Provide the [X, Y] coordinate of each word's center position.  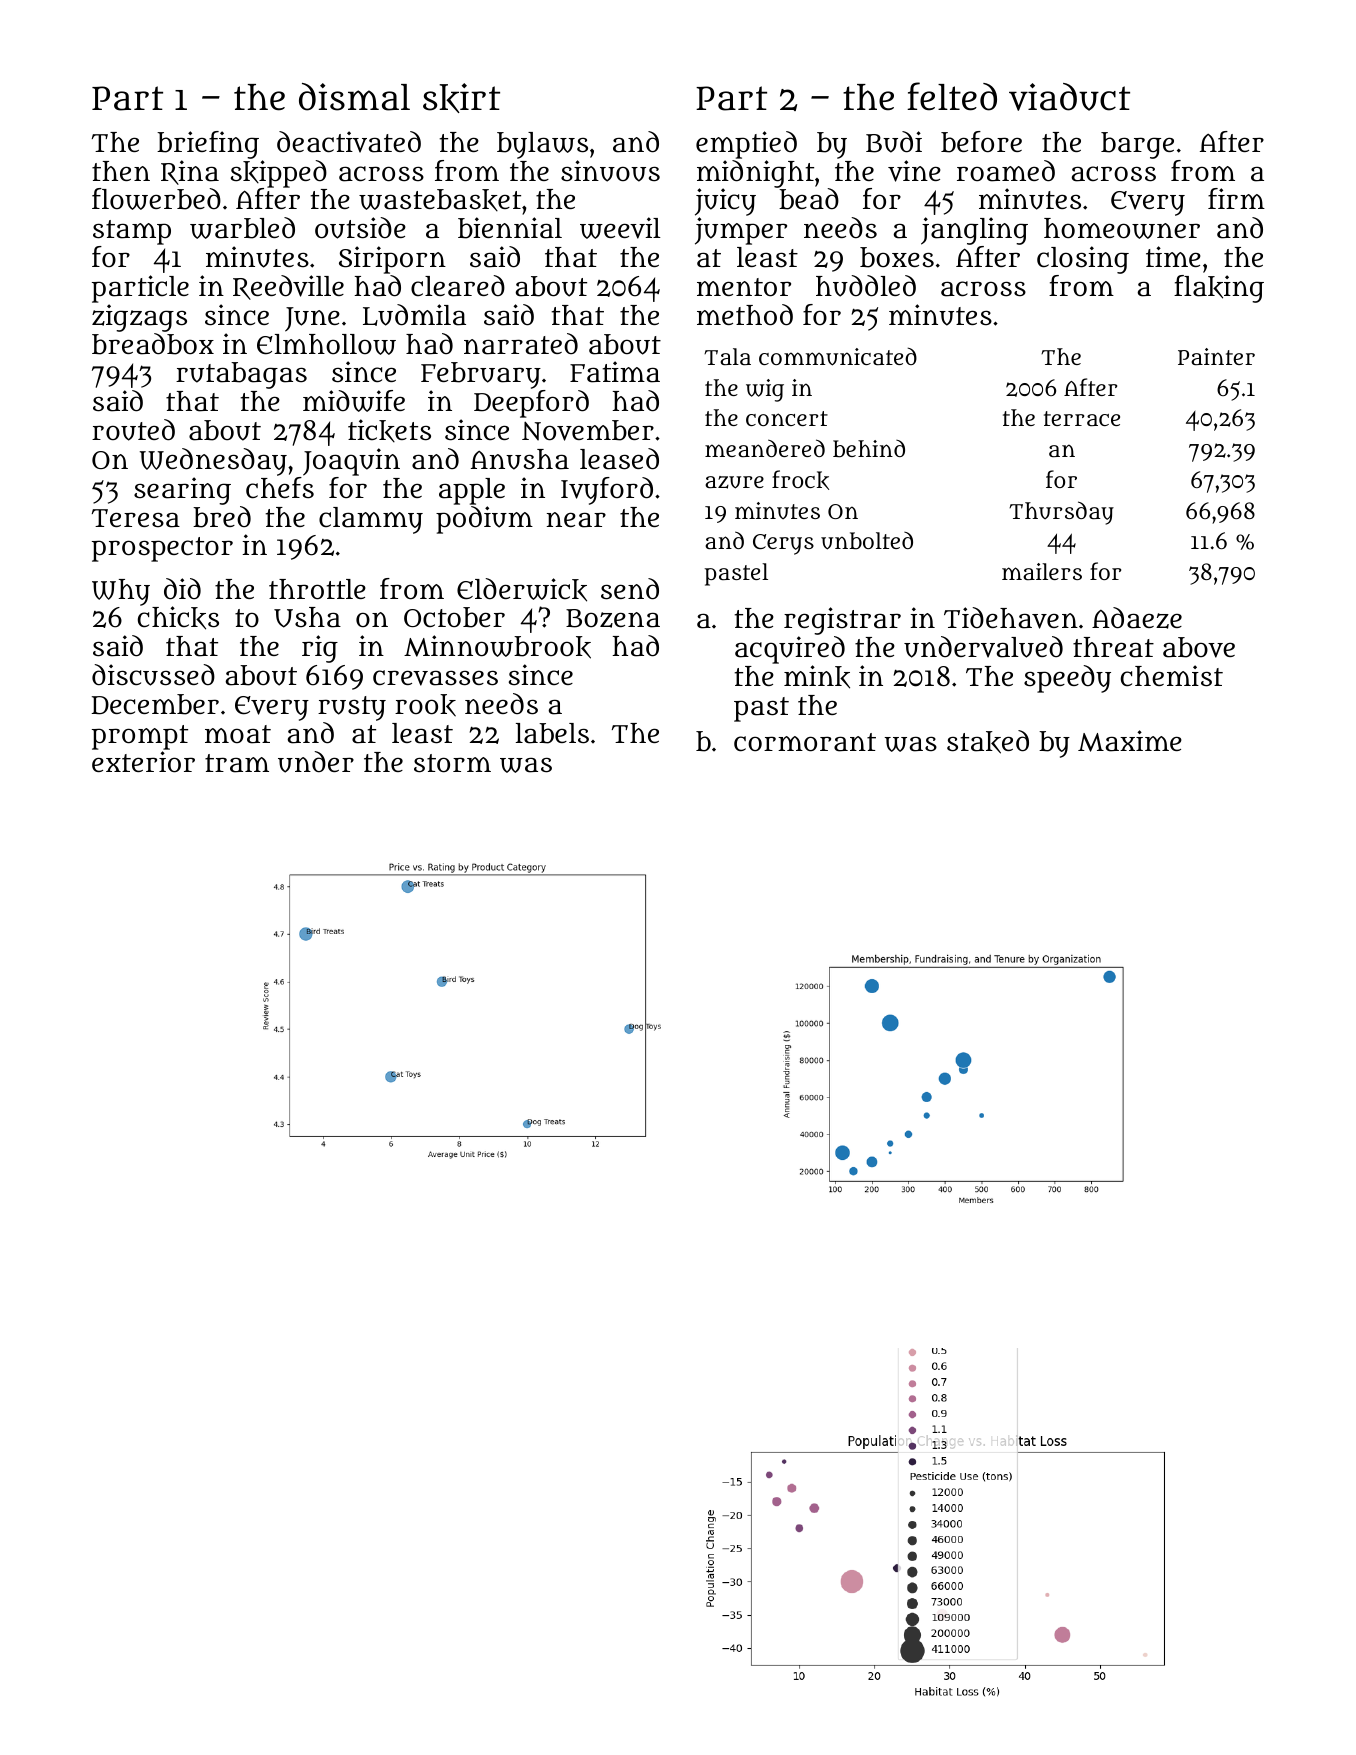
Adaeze [1137, 618]
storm [452, 763]
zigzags [139, 318]
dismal [354, 97]
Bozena [613, 618]
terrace [1082, 418]
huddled [866, 286]
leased [619, 459]
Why [121, 592]
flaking [1219, 289]
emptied [746, 145]
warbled [242, 228]
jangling [974, 231]
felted [952, 96]
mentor [744, 287]
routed [133, 430]
